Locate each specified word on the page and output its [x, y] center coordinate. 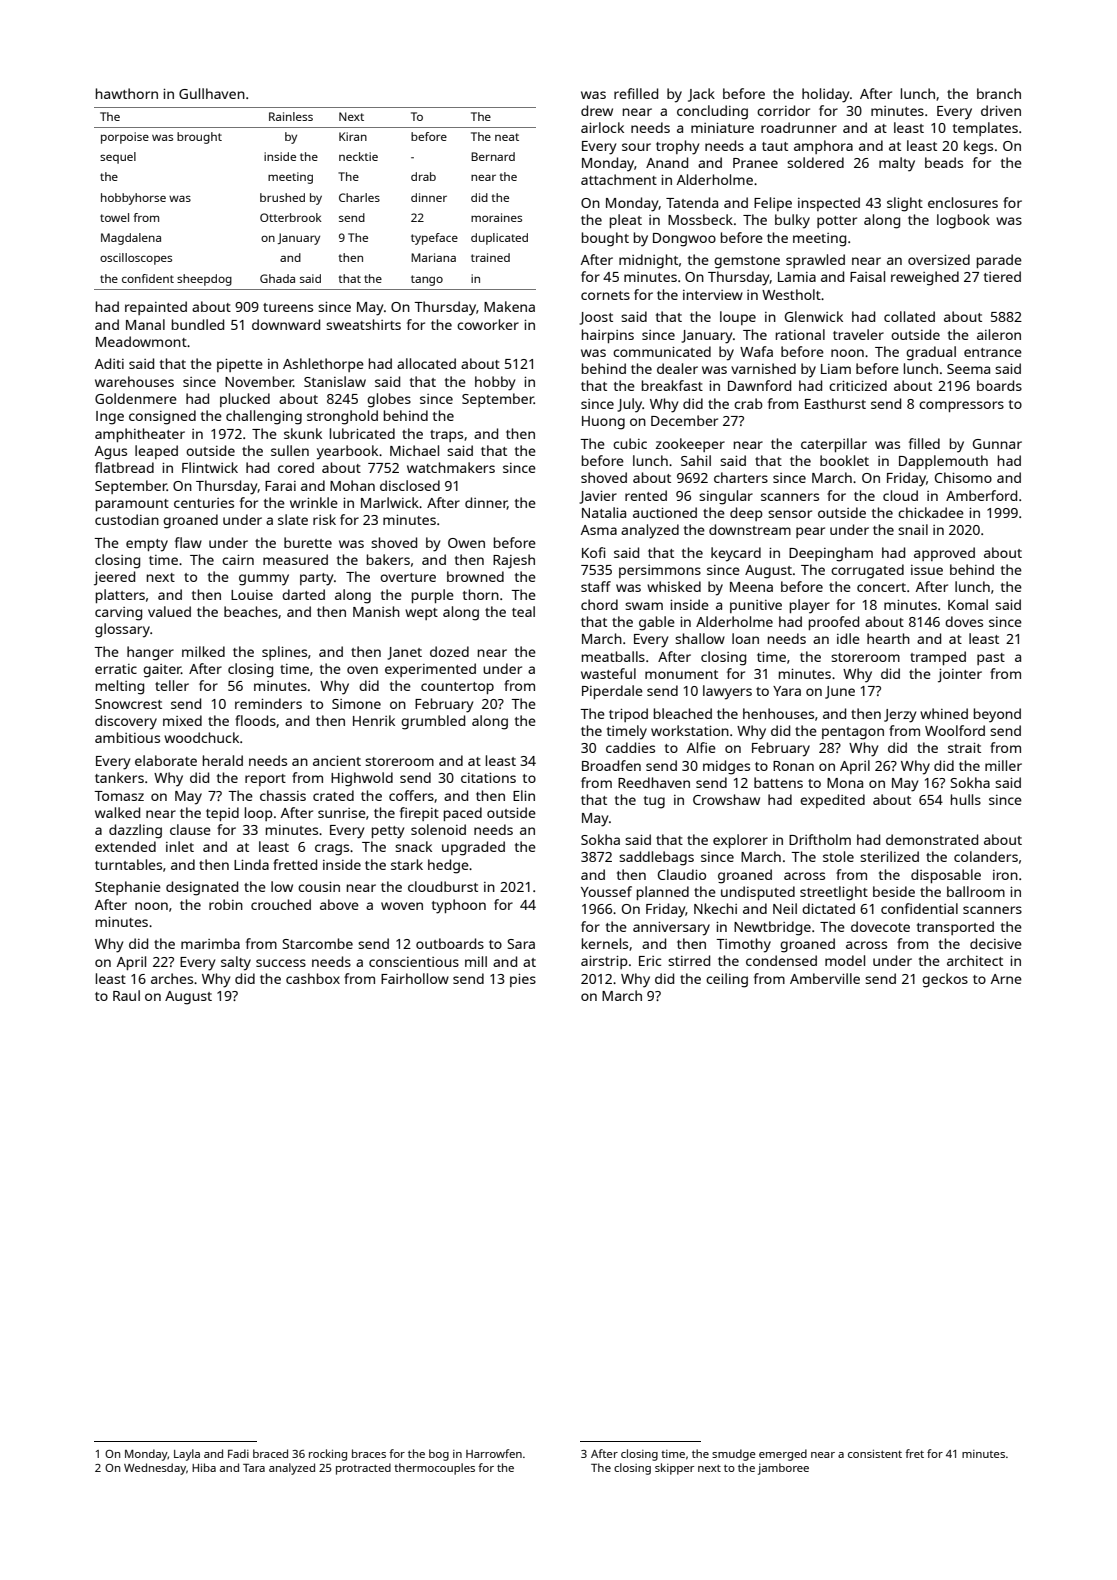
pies [523, 980]
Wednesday [155, 1469]
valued [169, 611]
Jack [701, 95]
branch [999, 93]
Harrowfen [494, 1453]
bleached [683, 713]
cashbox [313, 978]
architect [975, 960]
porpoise [125, 138]
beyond [997, 715]
